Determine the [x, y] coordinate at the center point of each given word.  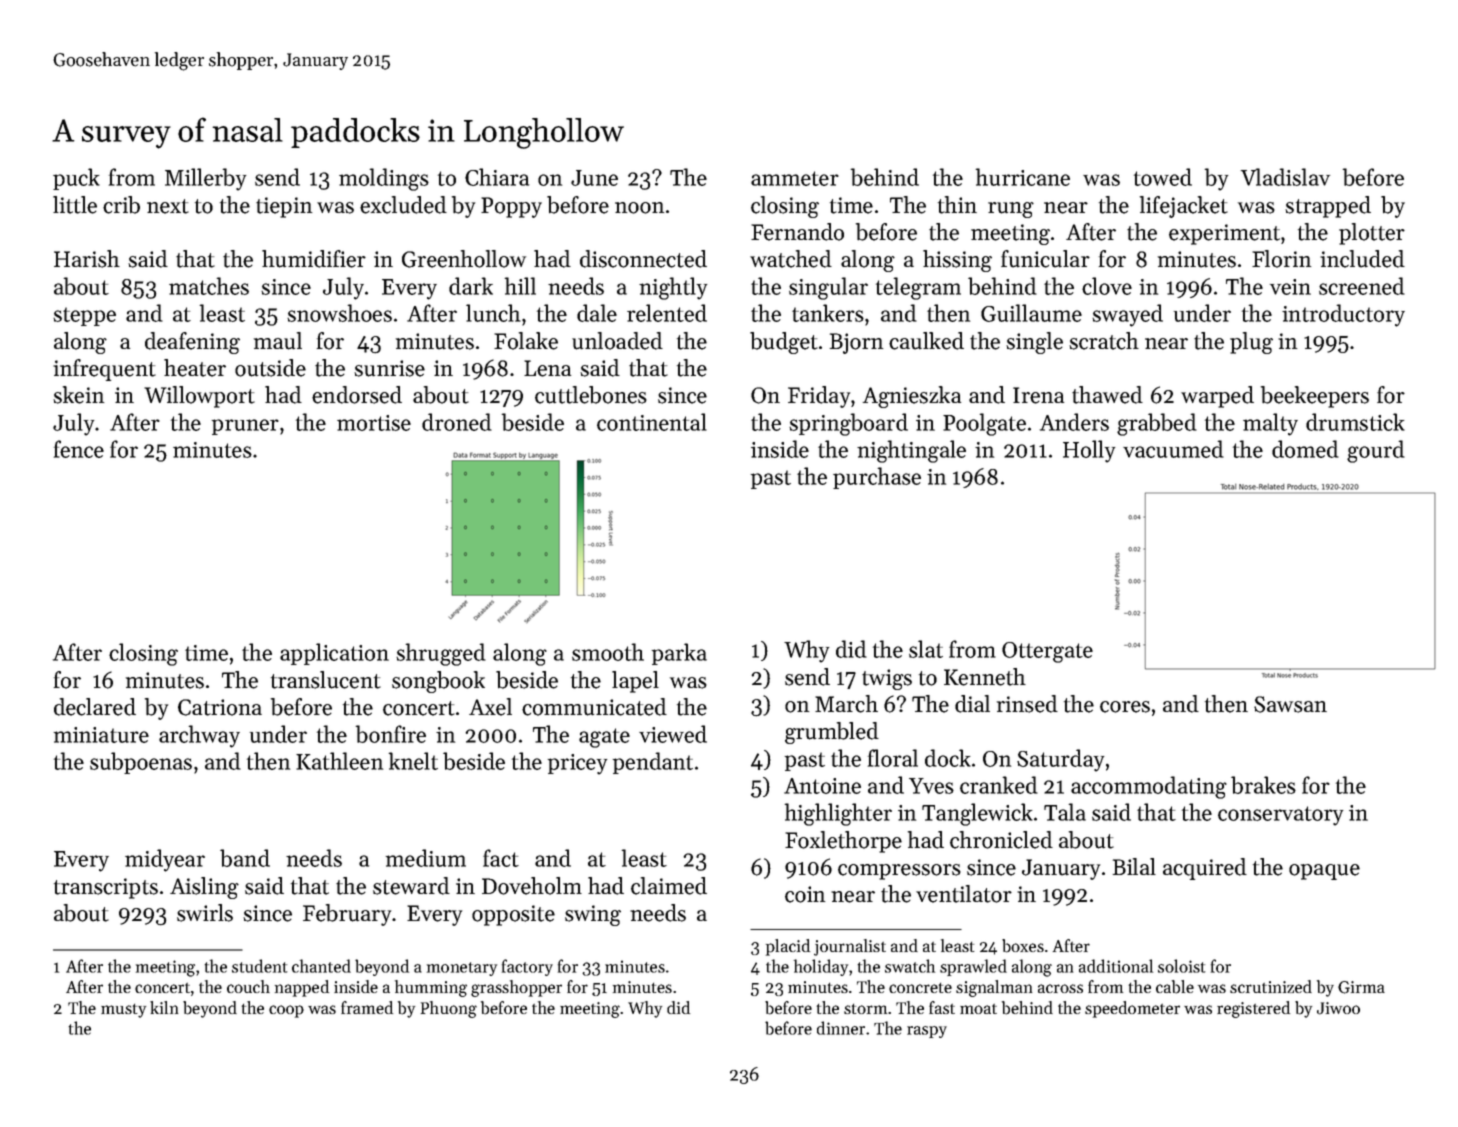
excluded [403, 205]
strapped [1328, 207]
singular [828, 288]
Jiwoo [1338, 1008]
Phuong [449, 1009]
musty [123, 1011]
